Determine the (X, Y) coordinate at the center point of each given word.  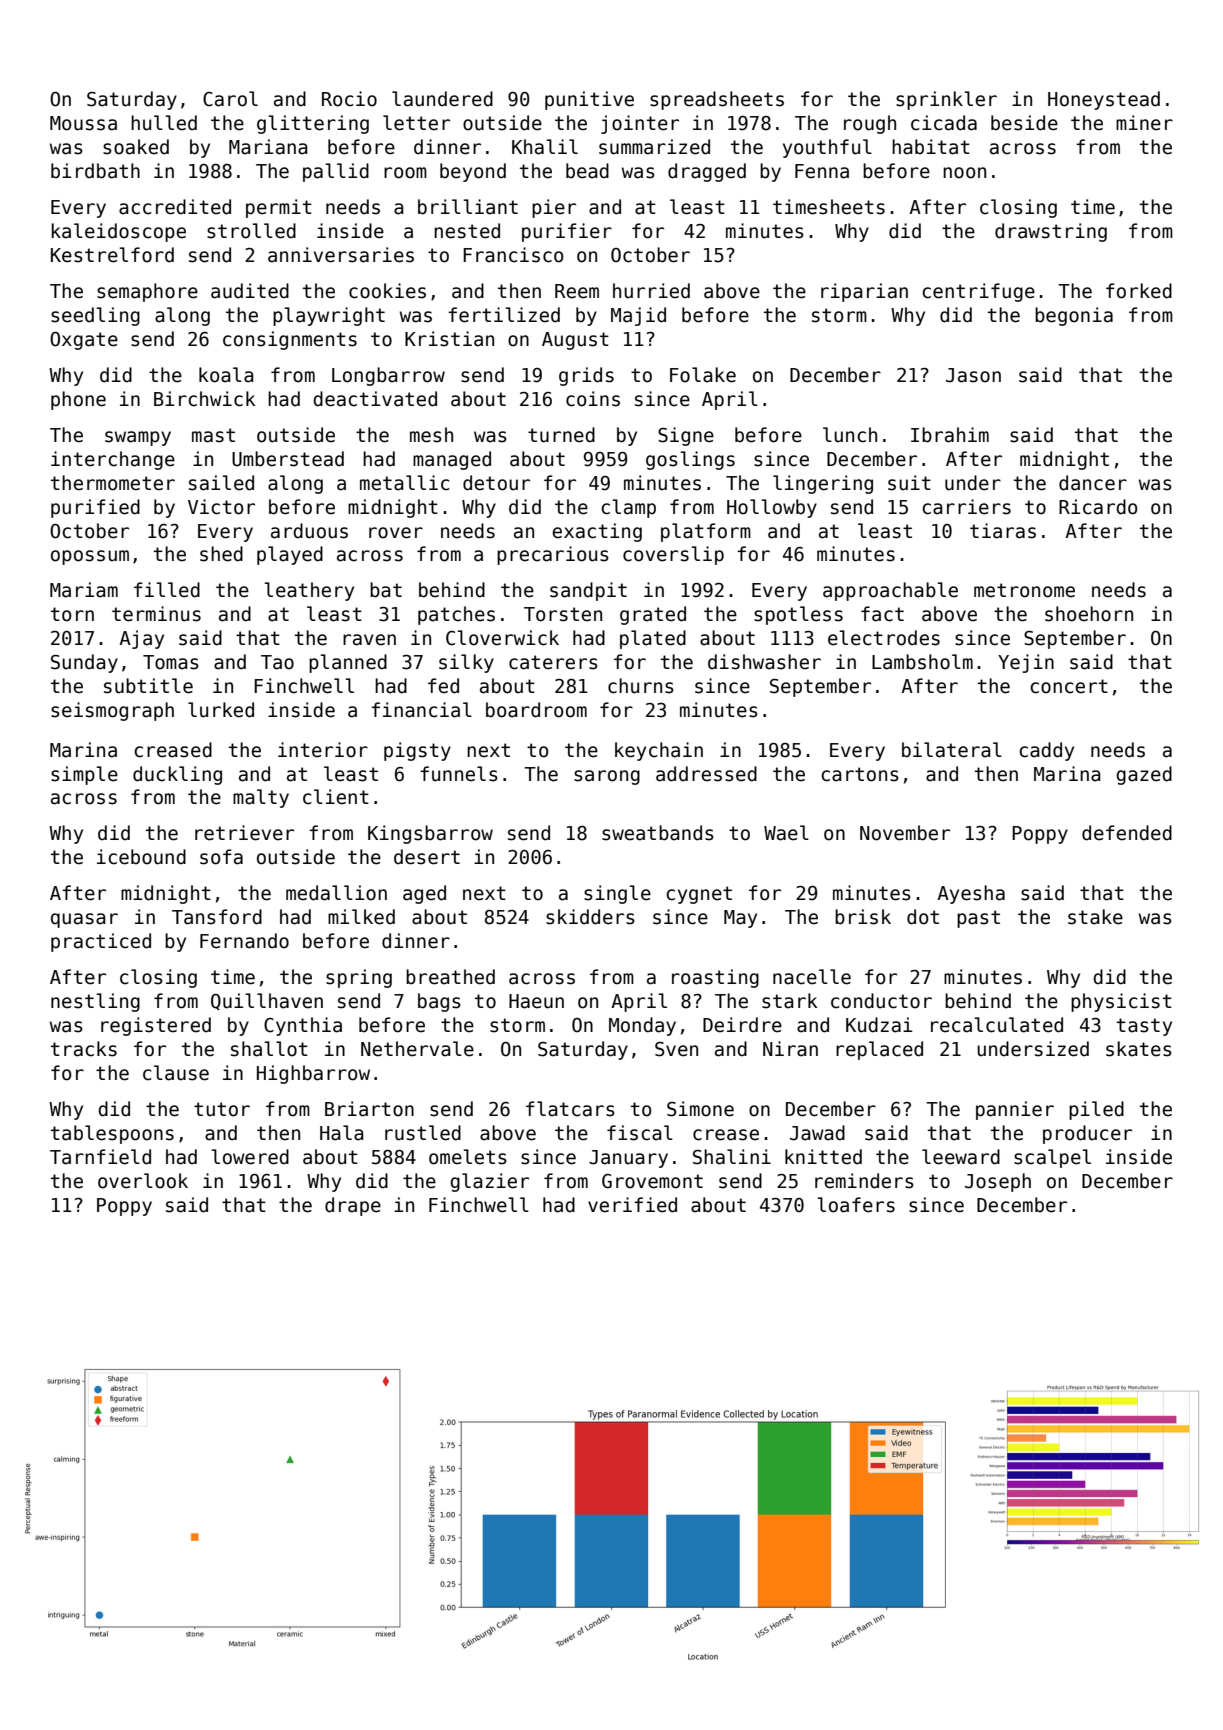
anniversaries (341, 255)
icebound (141, 857)
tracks (84, 1049)
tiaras (1003, 531)
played (290, 555)
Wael (786, 833)
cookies (387, 291)
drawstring (1051, 232)
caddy (1046, 751)
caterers (553, 662)
